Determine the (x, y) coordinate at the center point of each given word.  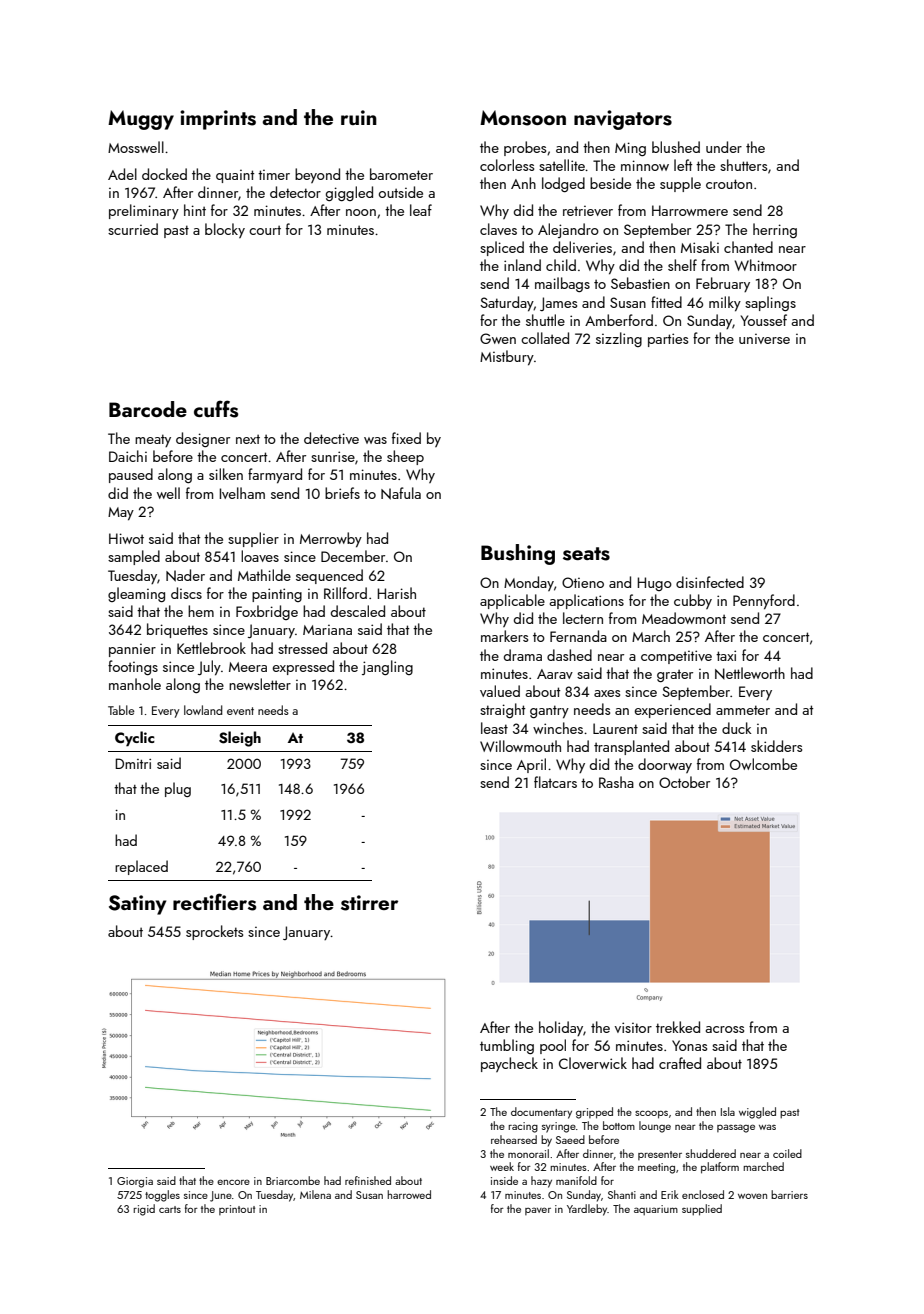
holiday (561, 1028)
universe (764, 339)
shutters (743, 165)
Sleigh (240, 739)
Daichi (128, 456)
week (502, 1166)
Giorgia (135, 1182)
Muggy (141, 120)
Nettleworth (750, 673)
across (724, 1029)
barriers (789, 1194)
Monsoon (523, 118)
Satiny (137, 905)
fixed (406, 438)
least (494, 728)
